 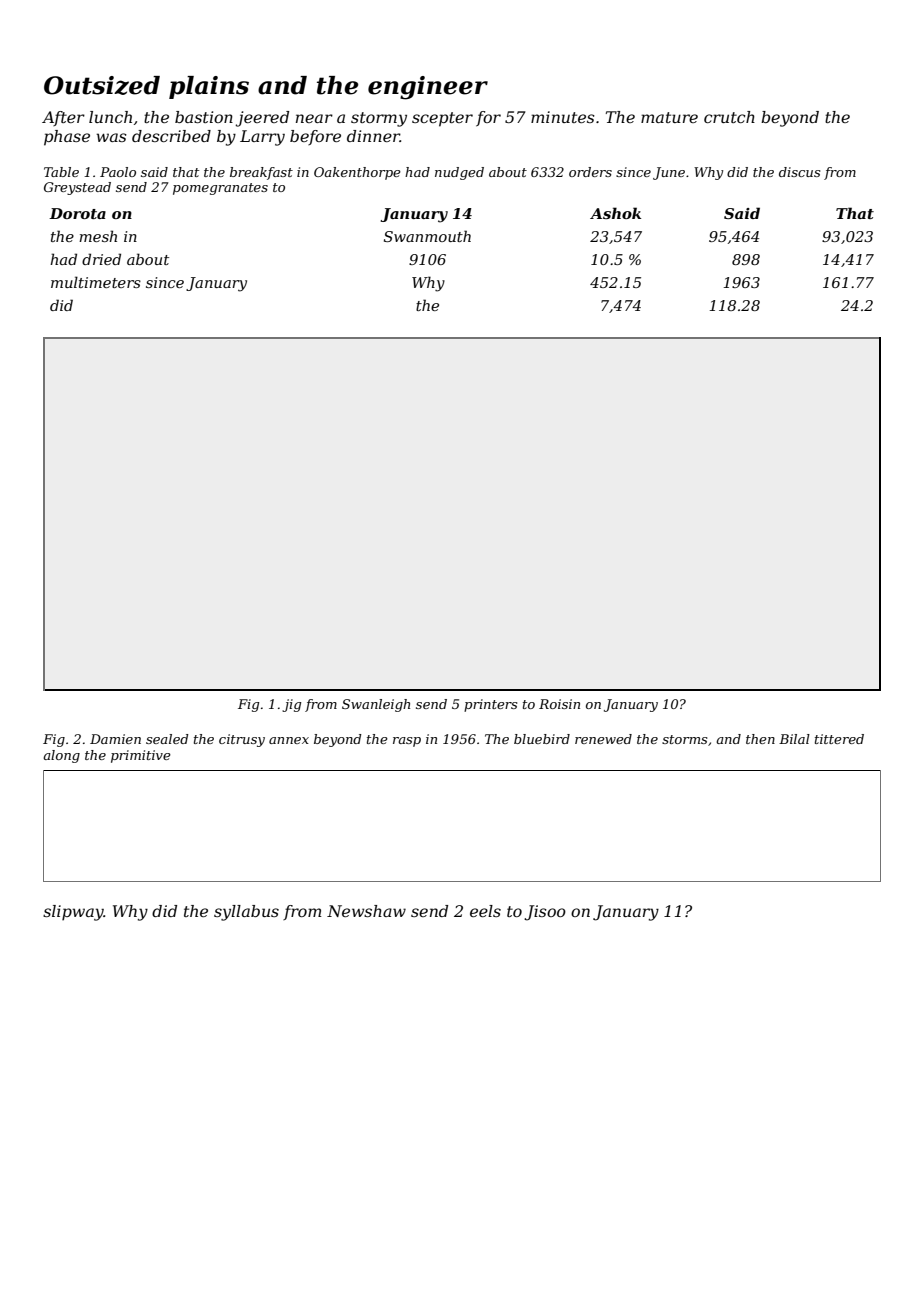 I want to click on tittered, so click(x=839, y=739).
